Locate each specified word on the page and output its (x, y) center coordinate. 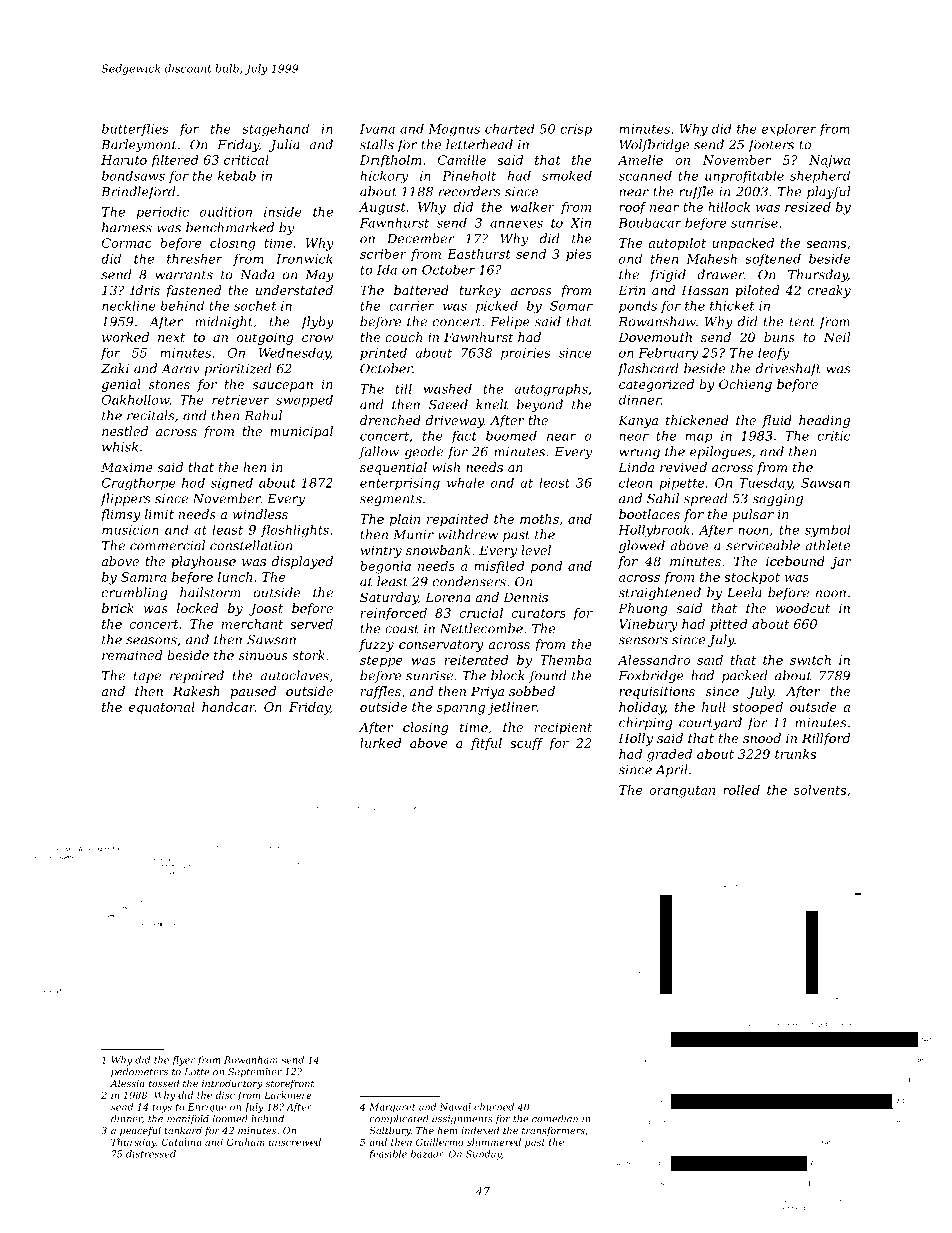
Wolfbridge (654, 145)
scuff (527, 744)
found (548, 676)
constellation (251, 545)
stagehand (275, 129)
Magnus (454, 130)
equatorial (162, 708)
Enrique (207, 1108)
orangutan (682, 792)
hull (714, 707)
